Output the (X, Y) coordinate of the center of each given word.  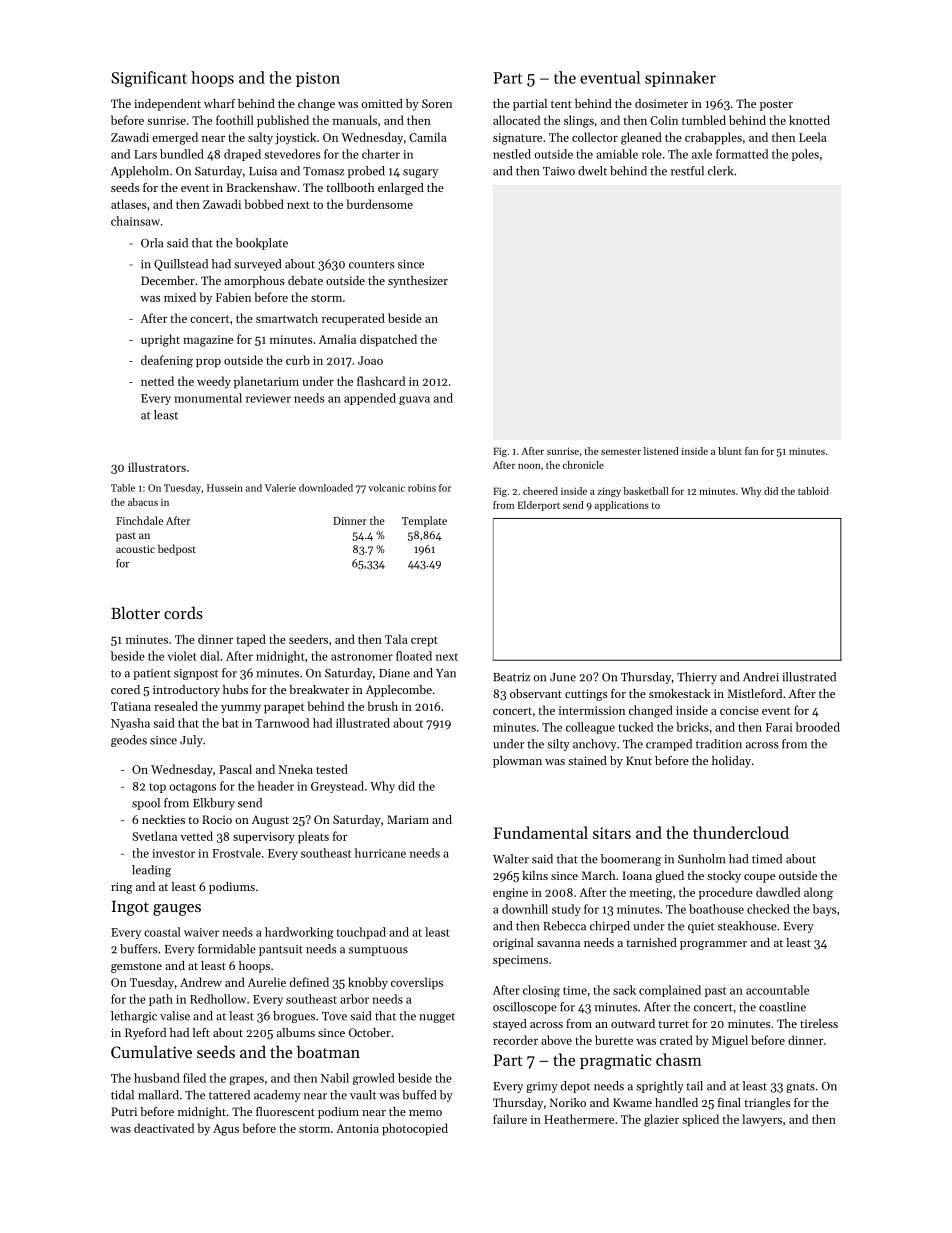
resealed (176, 706)
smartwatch (287, 318)
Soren (437, 103)
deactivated (164, 1128)
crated (676, 1040)
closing (541, 991)
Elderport (539, 506)
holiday (731, 762)
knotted (809, 120)
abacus (143, 502)
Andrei (761, 677)
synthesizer (418, 282)
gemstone (136, 967)
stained (587, 760)
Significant (149, 79)
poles (805, 155)
